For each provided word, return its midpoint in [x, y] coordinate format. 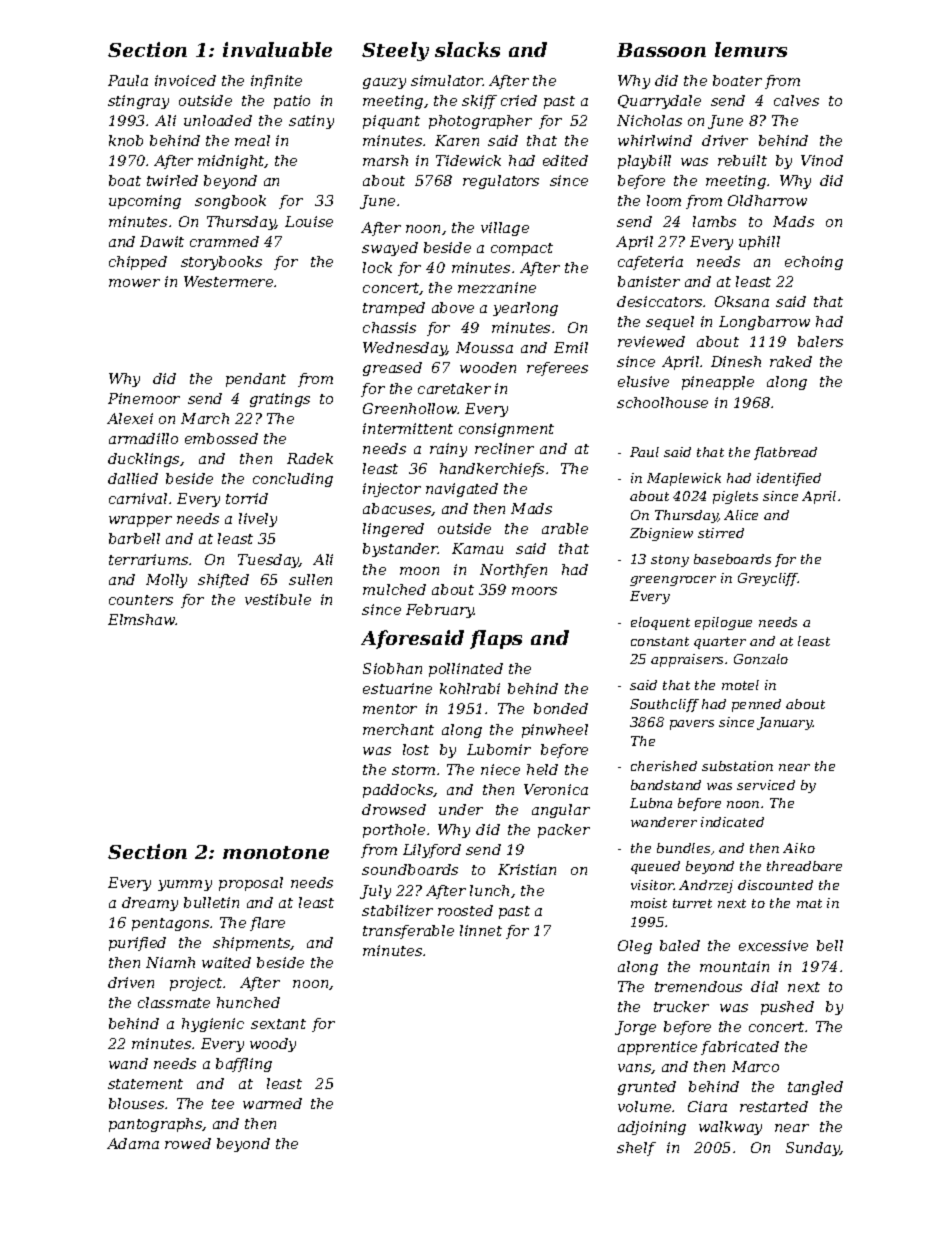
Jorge [635, 1028]
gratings [280, 400]
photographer [480, 122]
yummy [185, 885]
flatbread [785, 453]
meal [252, 140]
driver [725, 140]
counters [141, 600]
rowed [188, 1143]
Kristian [527, 869]
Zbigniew [661, 534]
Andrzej [706, 886]
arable [565, 528]
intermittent [408, 428]
